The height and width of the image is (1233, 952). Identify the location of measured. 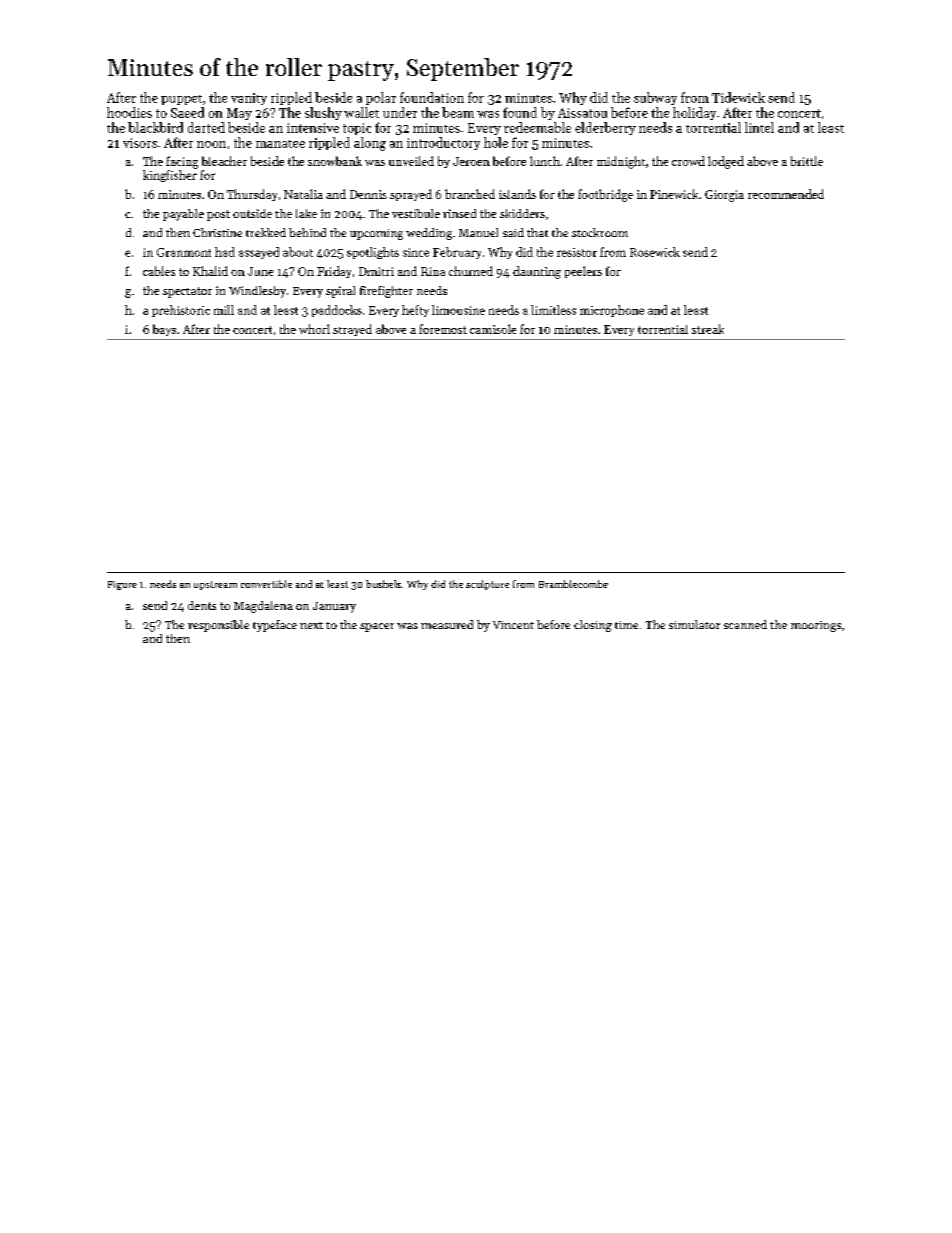
(447, 624).
